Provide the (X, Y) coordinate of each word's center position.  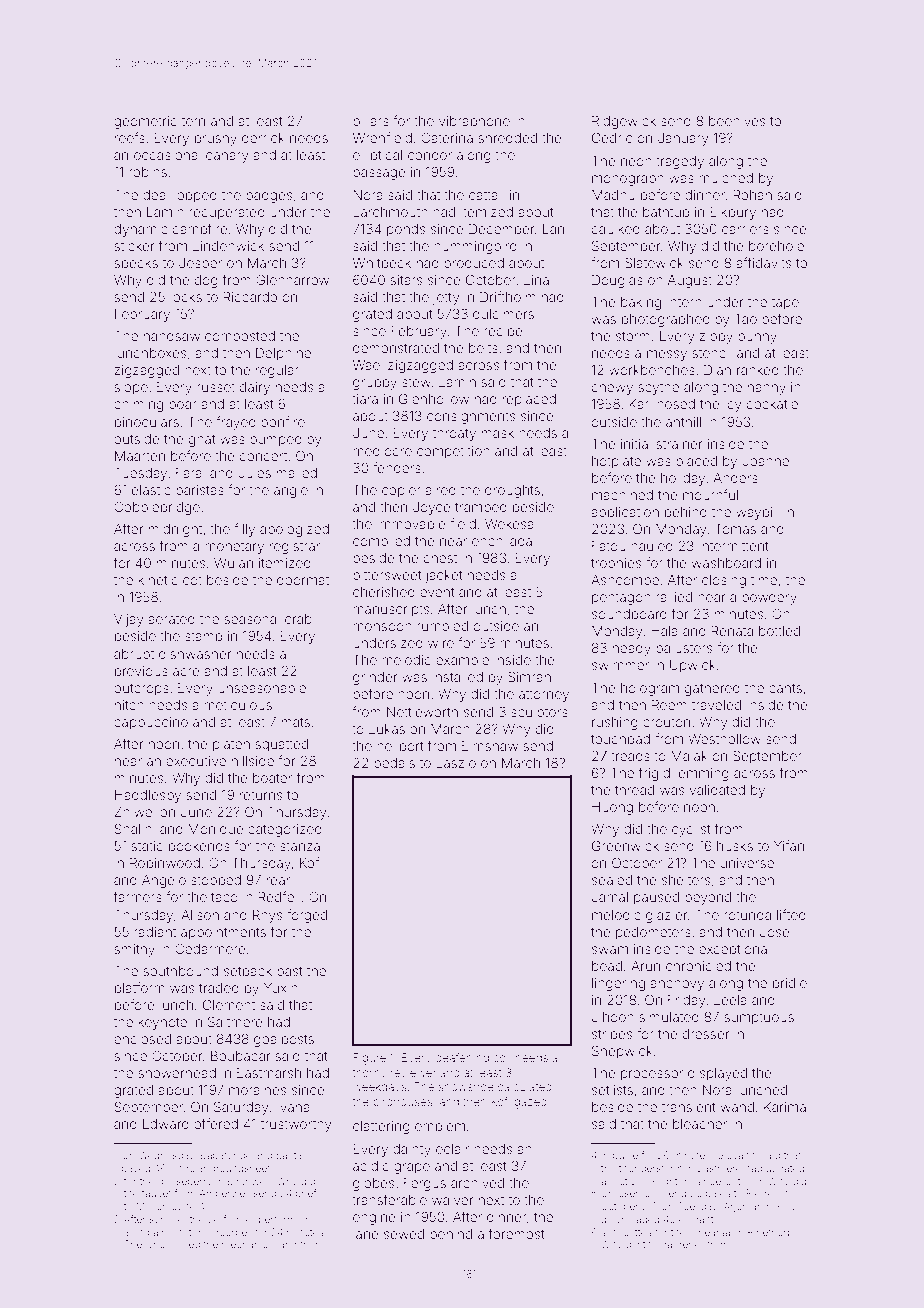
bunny (757, 337)
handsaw (172, 336)
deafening (462, 1059)
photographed (666, 320)
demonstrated (396, 348)
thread (634, 790)
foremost (517, 1233)
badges (269, 196)
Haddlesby (148, 796)
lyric (155, 1245)
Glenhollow (434, 398)
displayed (717, 1074)
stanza (300, 846)
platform (140, 989)
